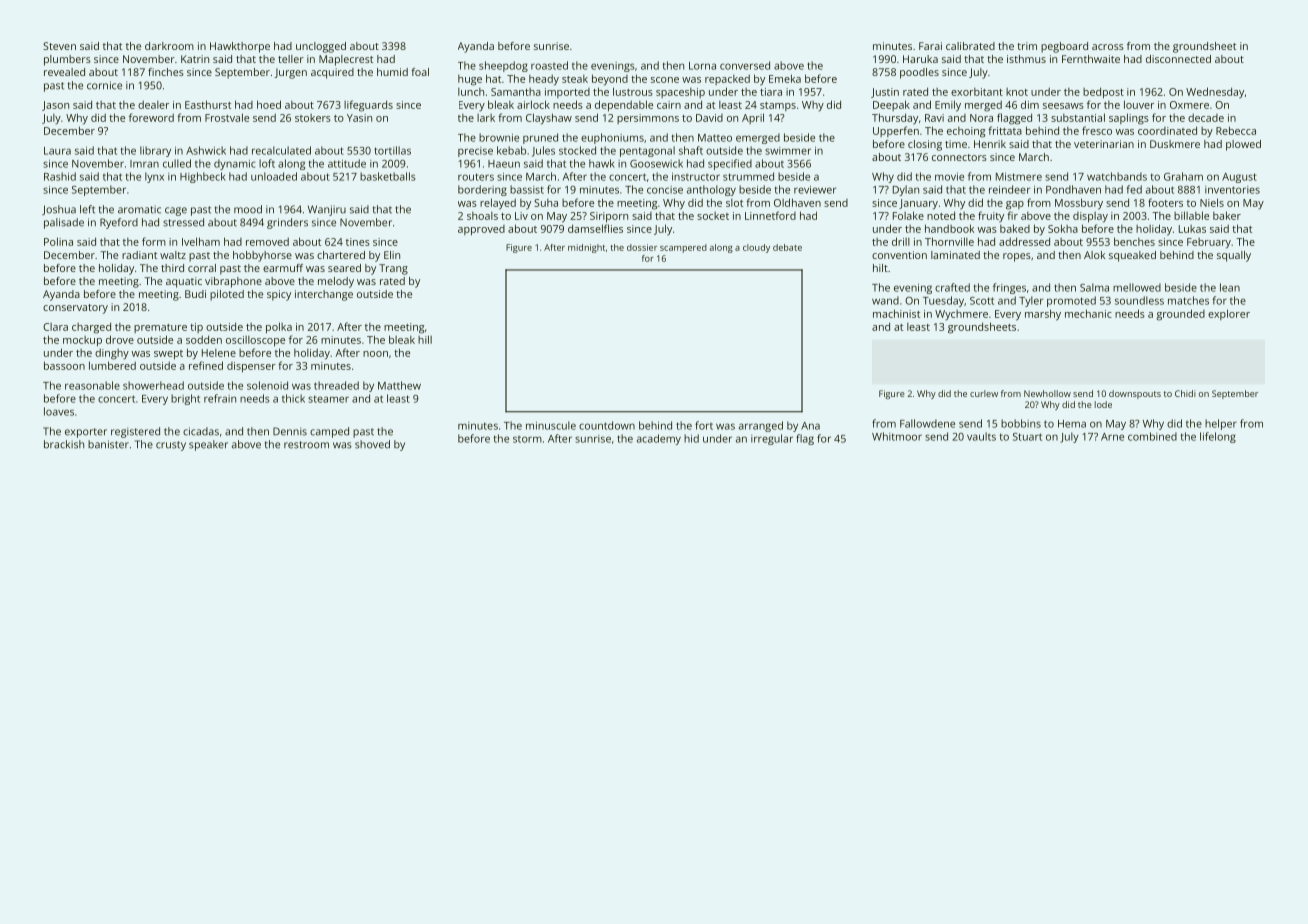 The width and height of the screenshot is (1308, 924). I want to click on baker, so click(1227, 215).
